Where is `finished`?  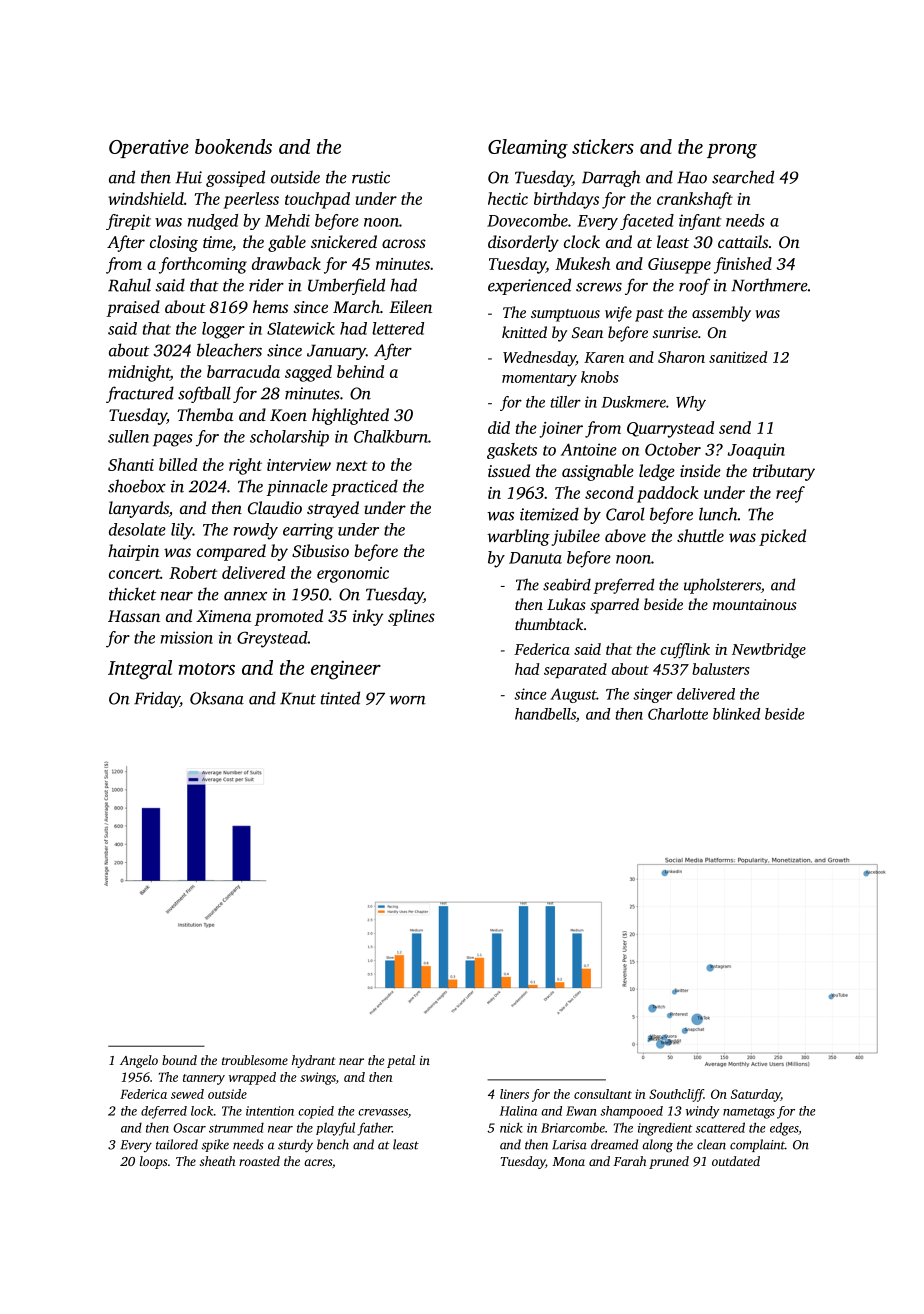
finished is located at coordinates (743, 265).
